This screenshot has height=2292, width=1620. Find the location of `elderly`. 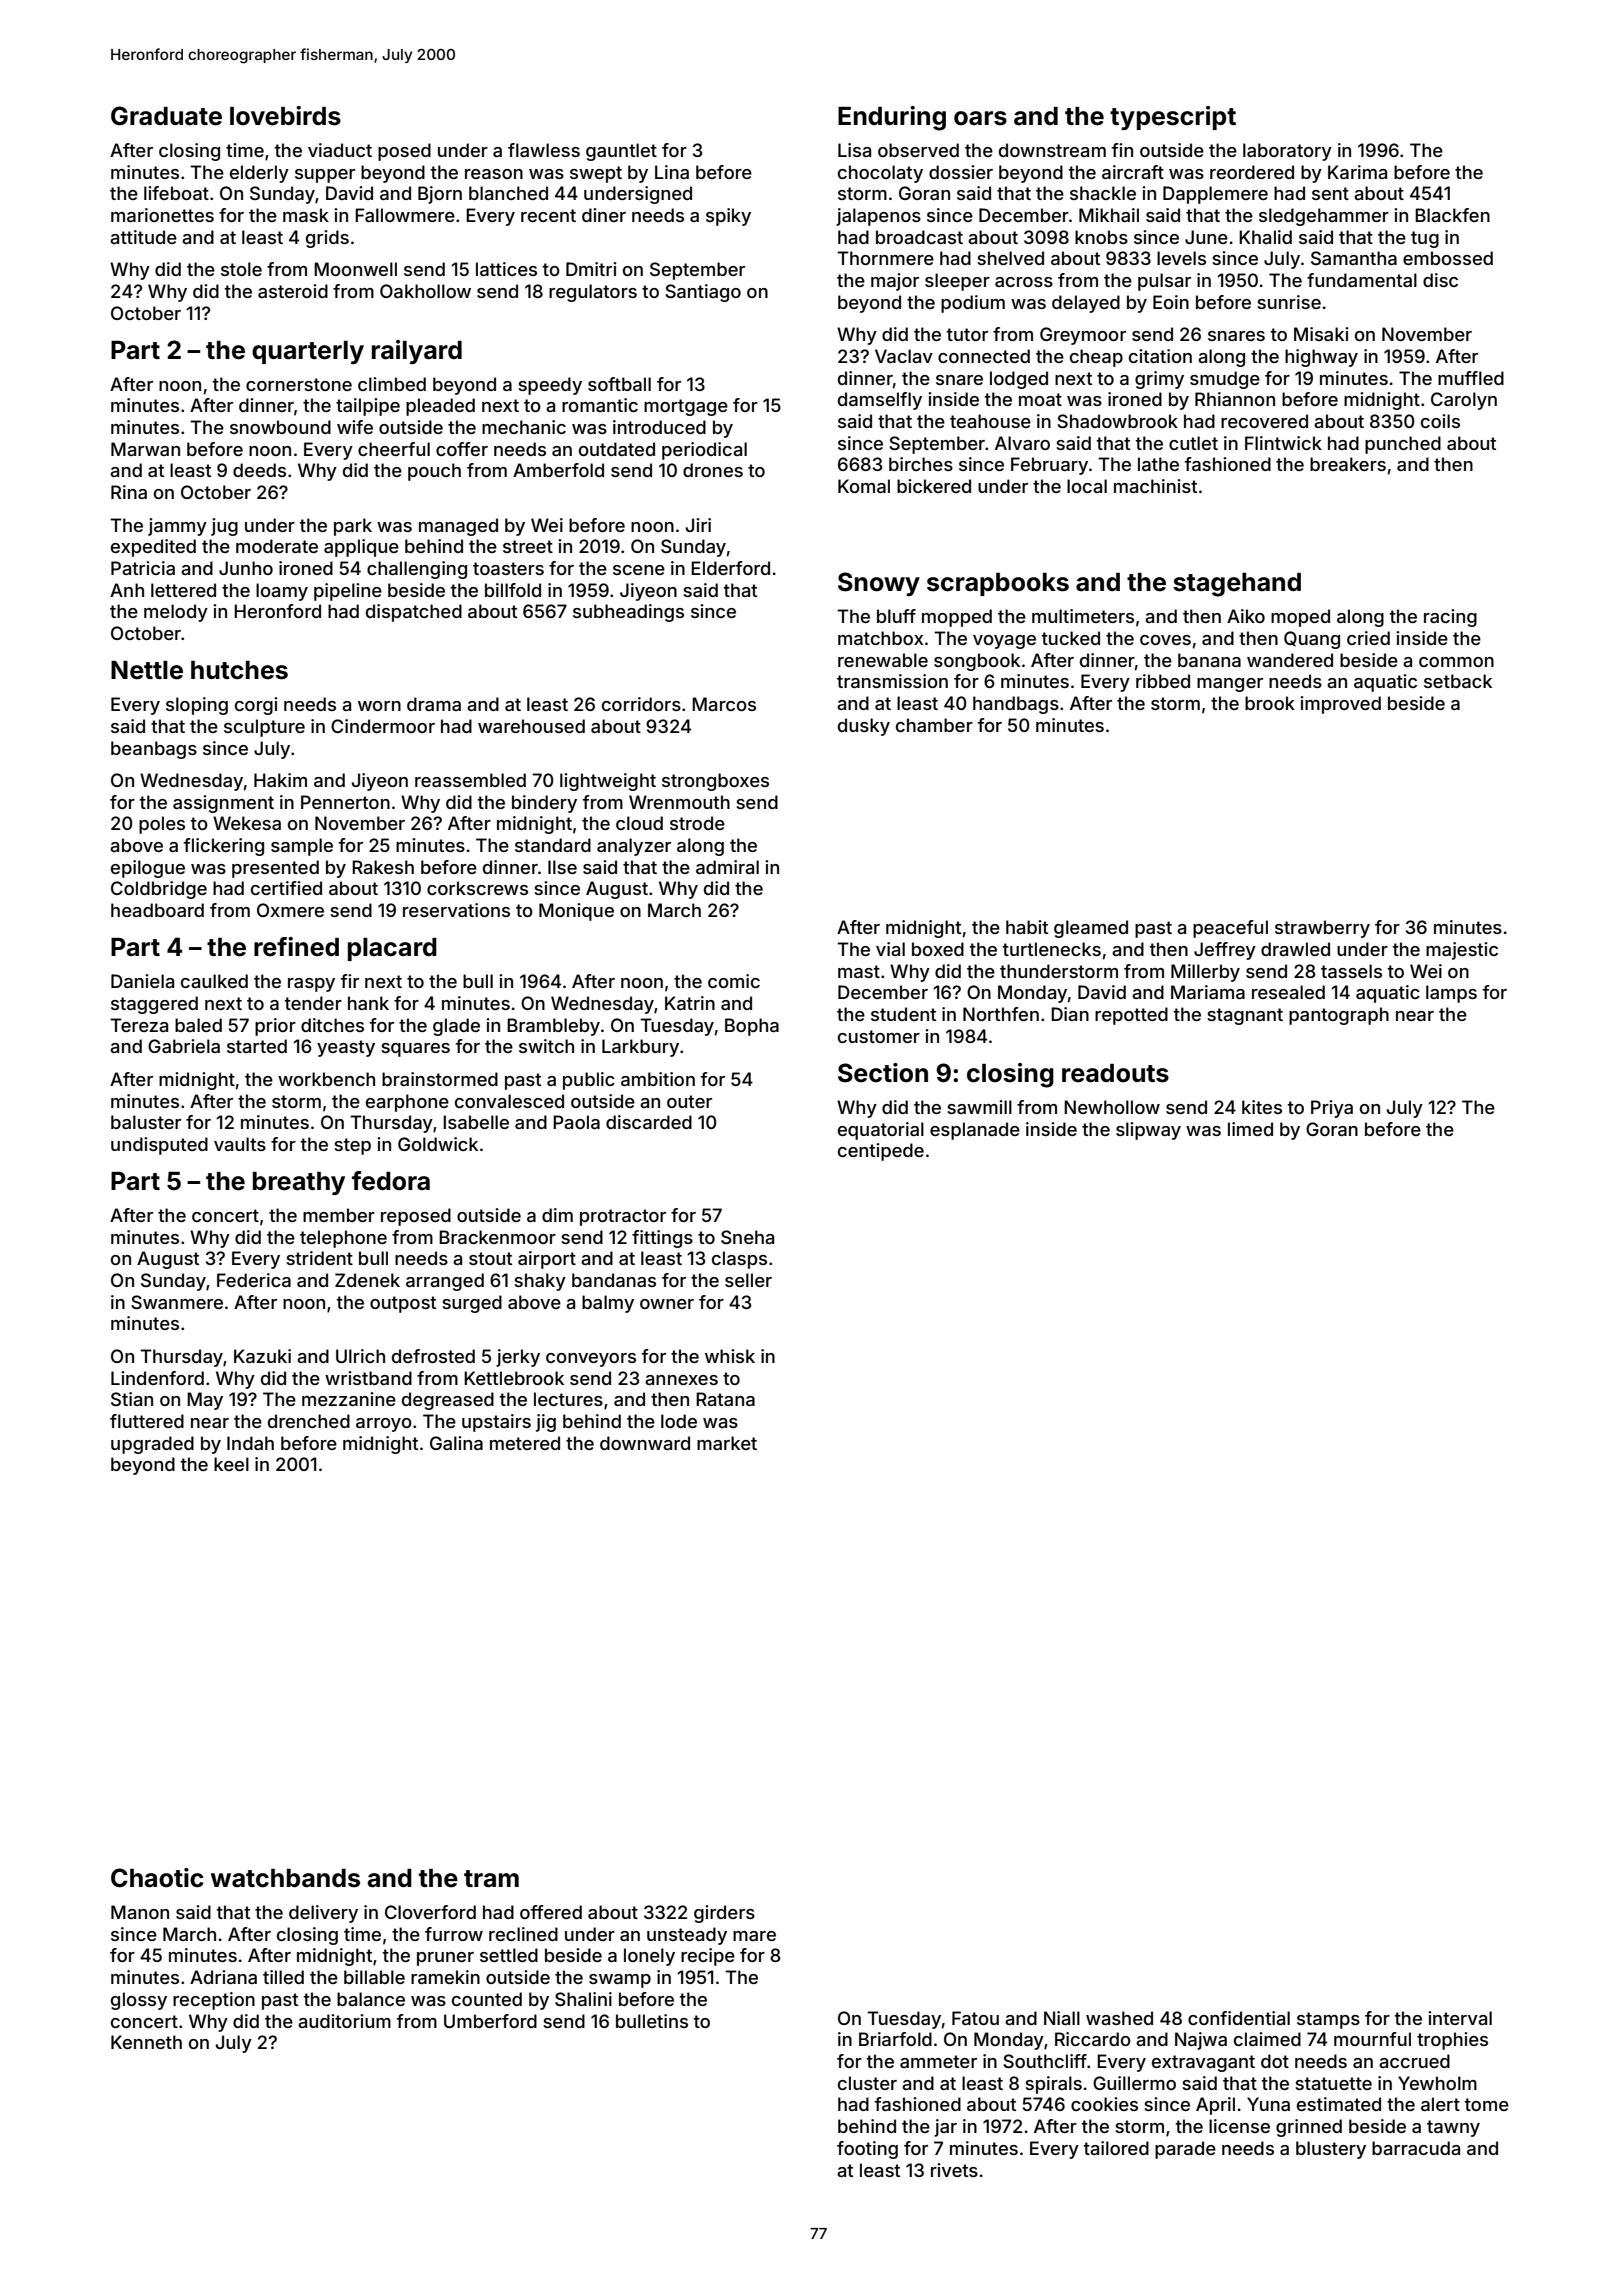

elderly is located at coordinates (259, 174).
